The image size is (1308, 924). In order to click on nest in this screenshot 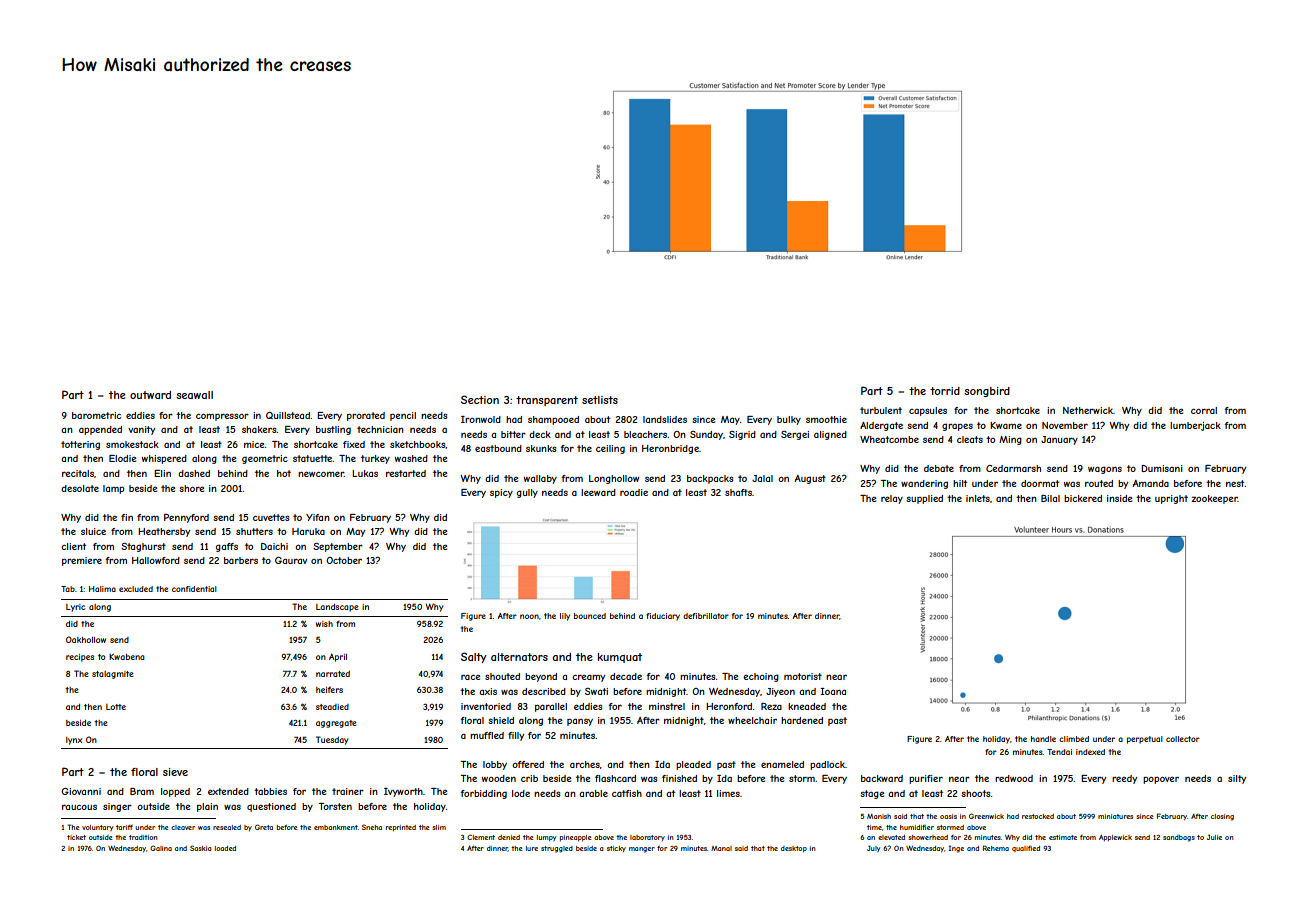, I will do `click(1235, 483)`.
